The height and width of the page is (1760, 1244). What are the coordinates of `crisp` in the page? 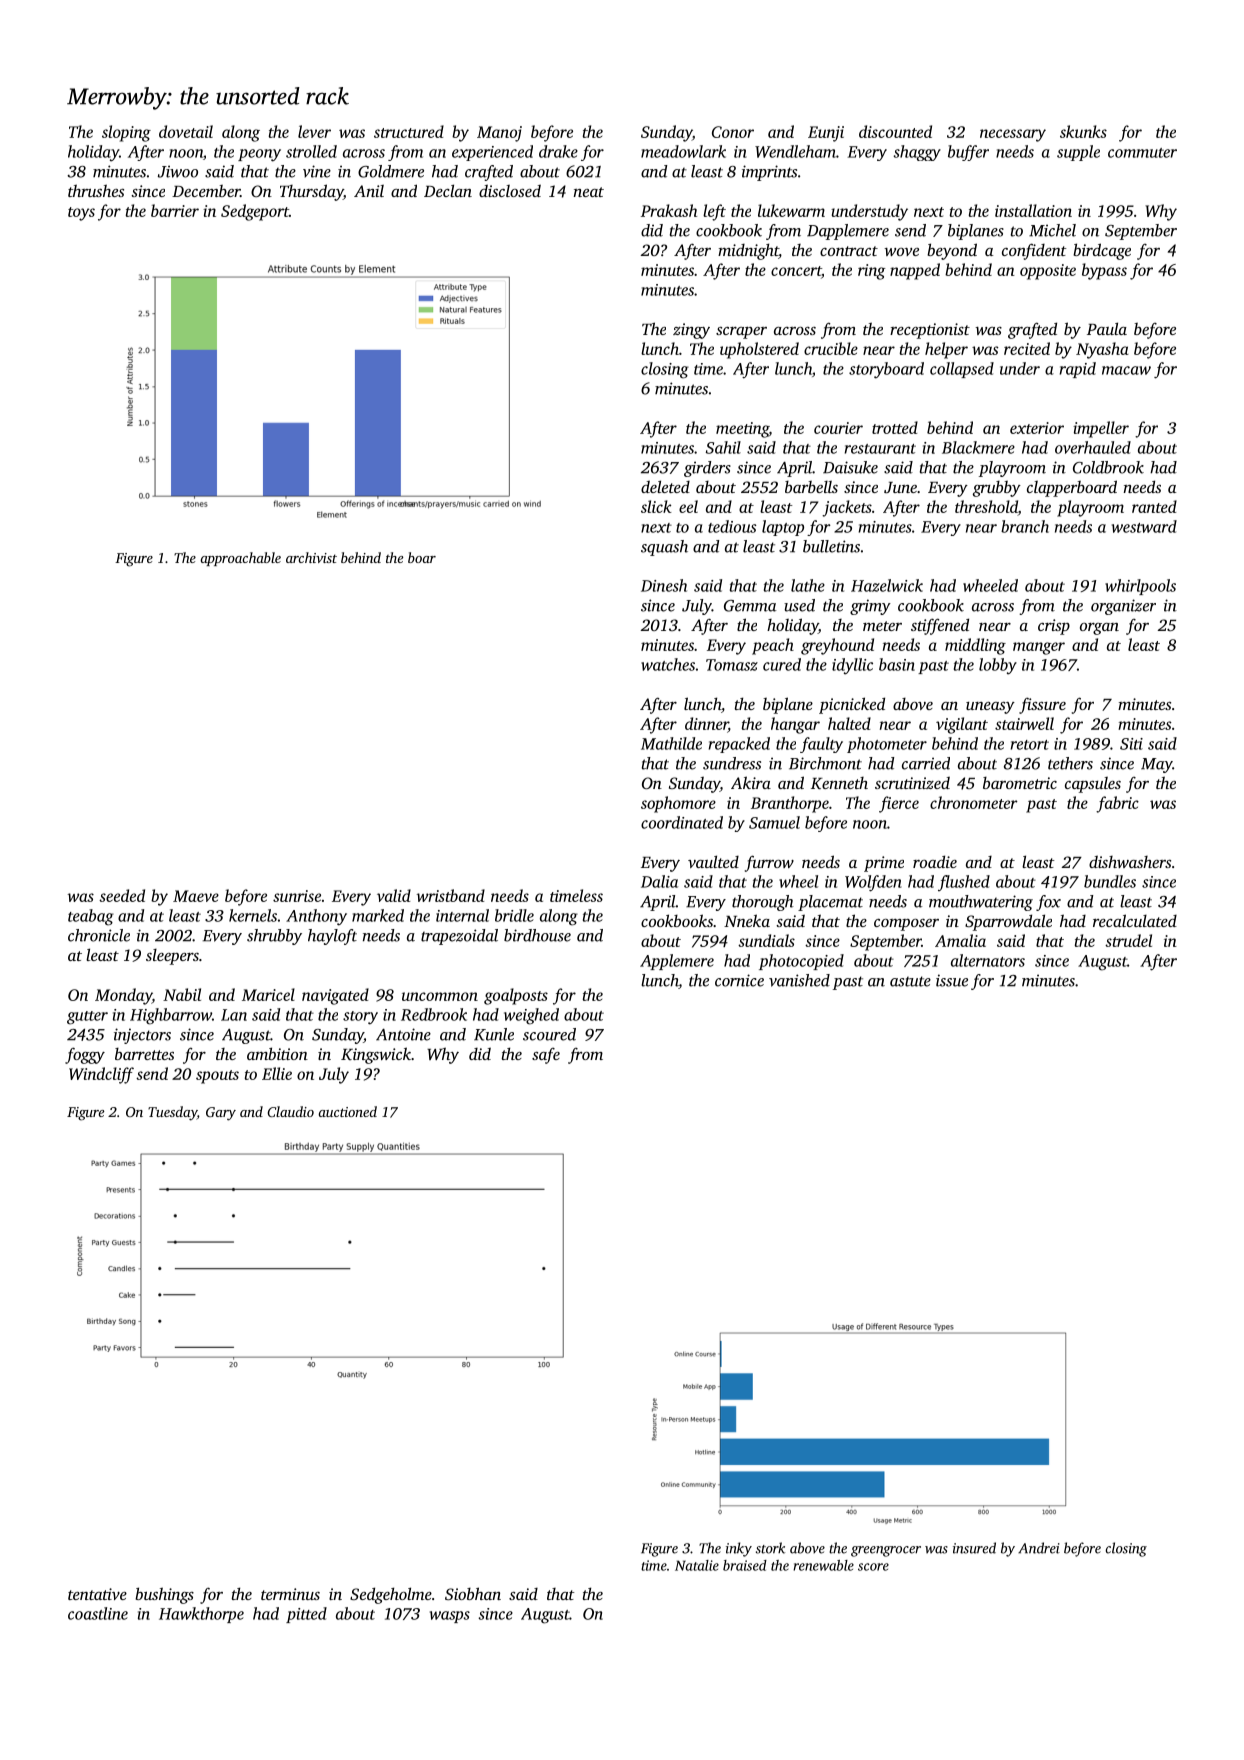 It's located at (1054, 627).
